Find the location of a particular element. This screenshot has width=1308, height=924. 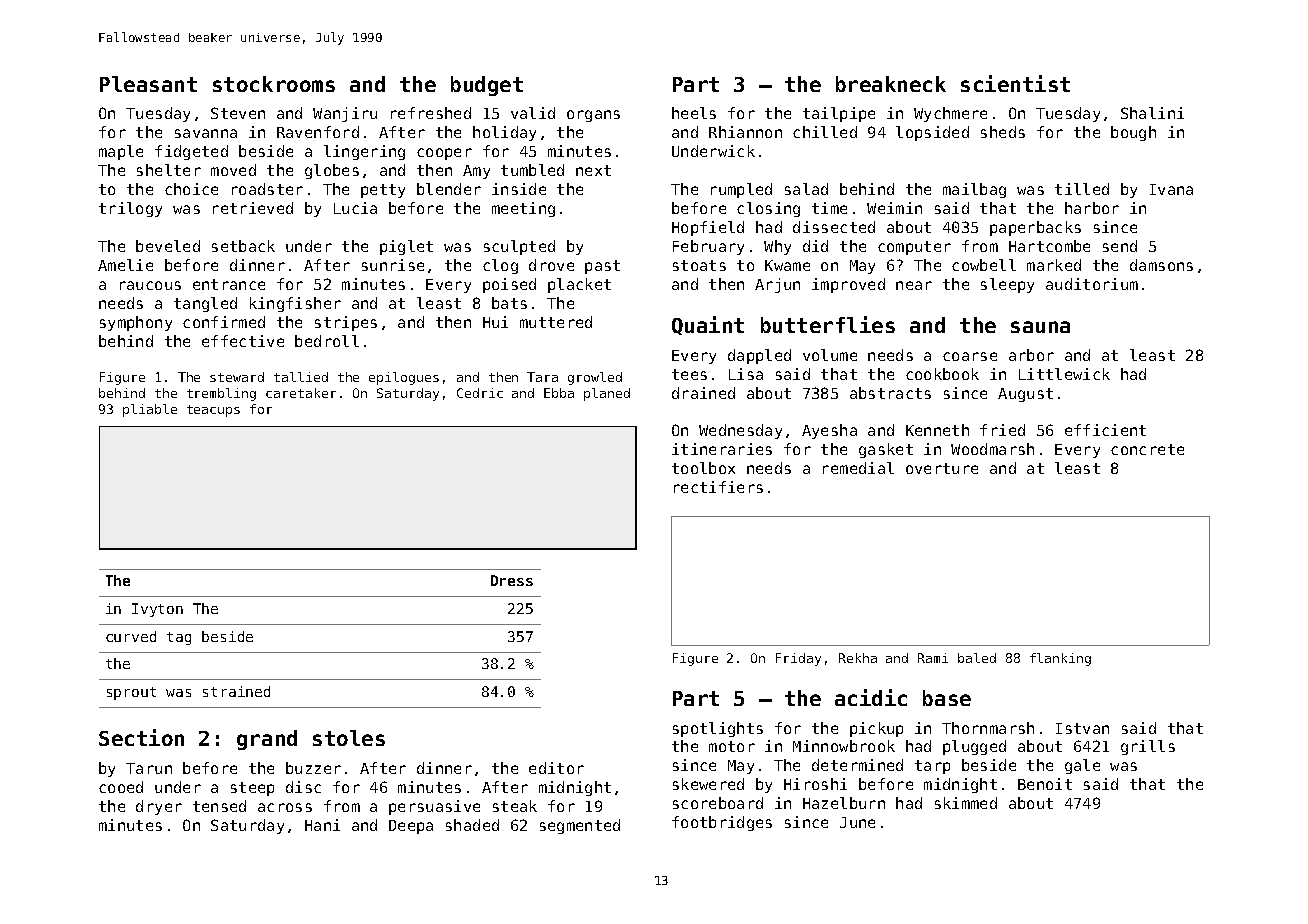

cooper is located at coordinates (444, 154).
